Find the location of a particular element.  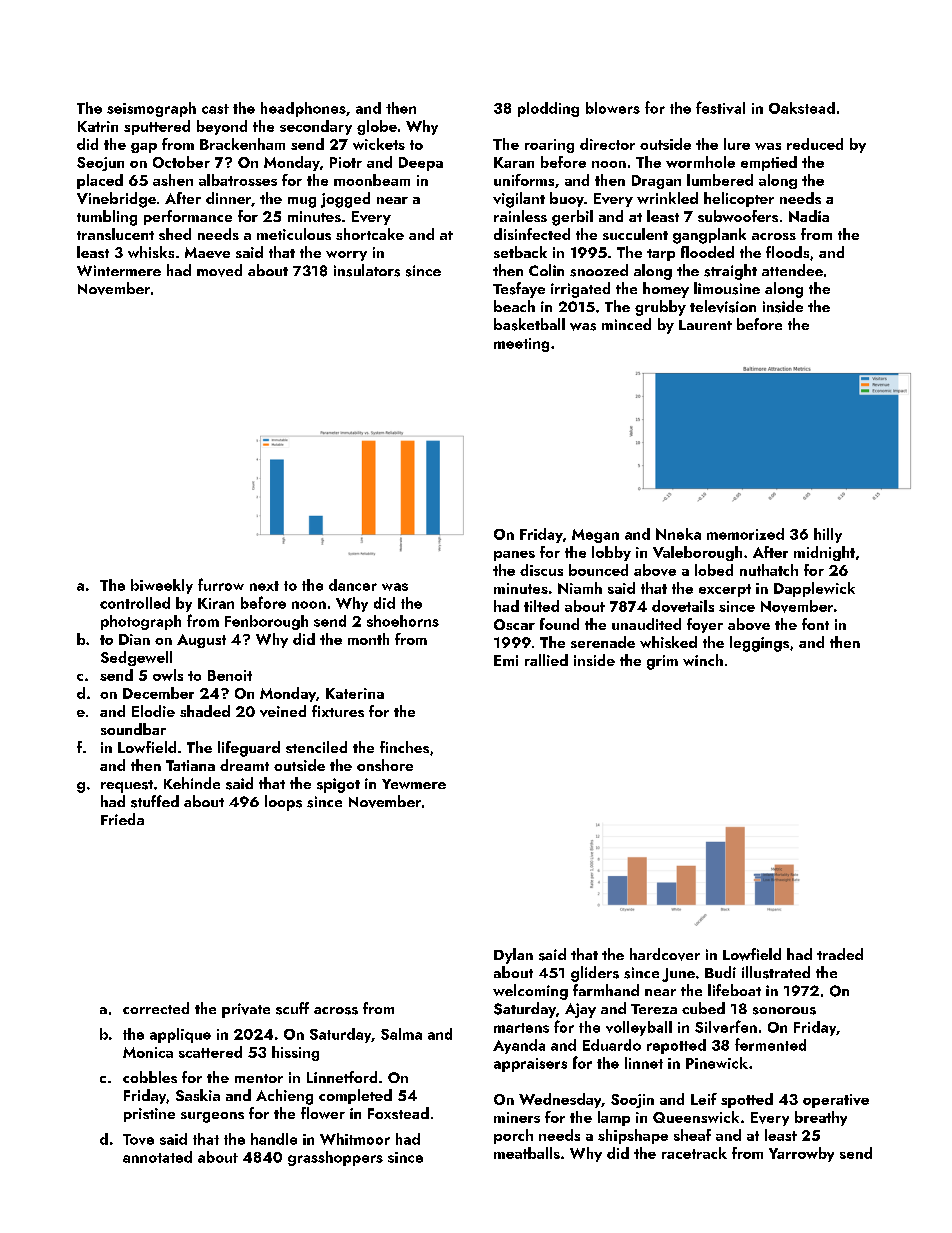

seismograph is located at coordinates (151, 109).
